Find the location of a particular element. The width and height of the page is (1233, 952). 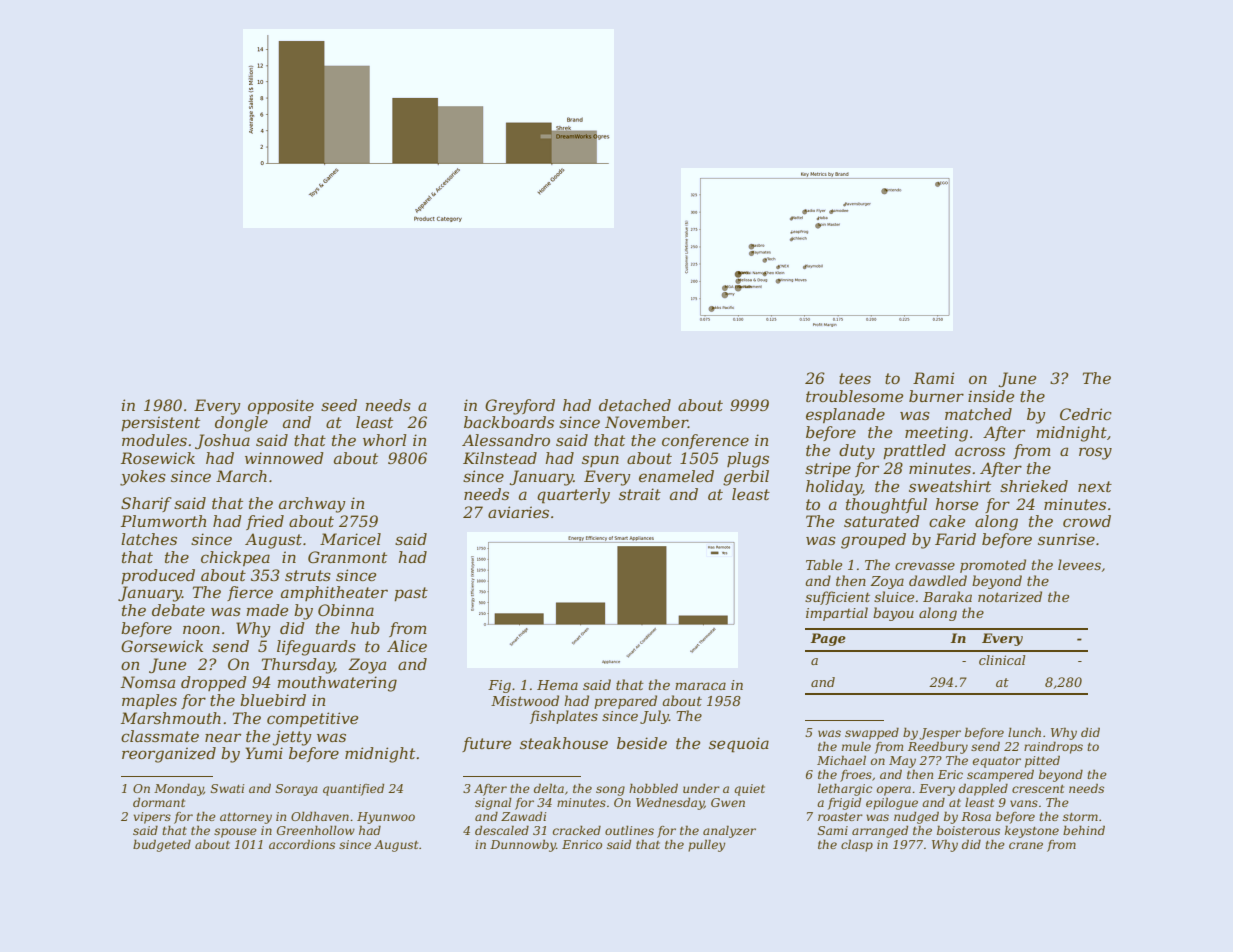

notarized is located at coordinates (1010, 597).
